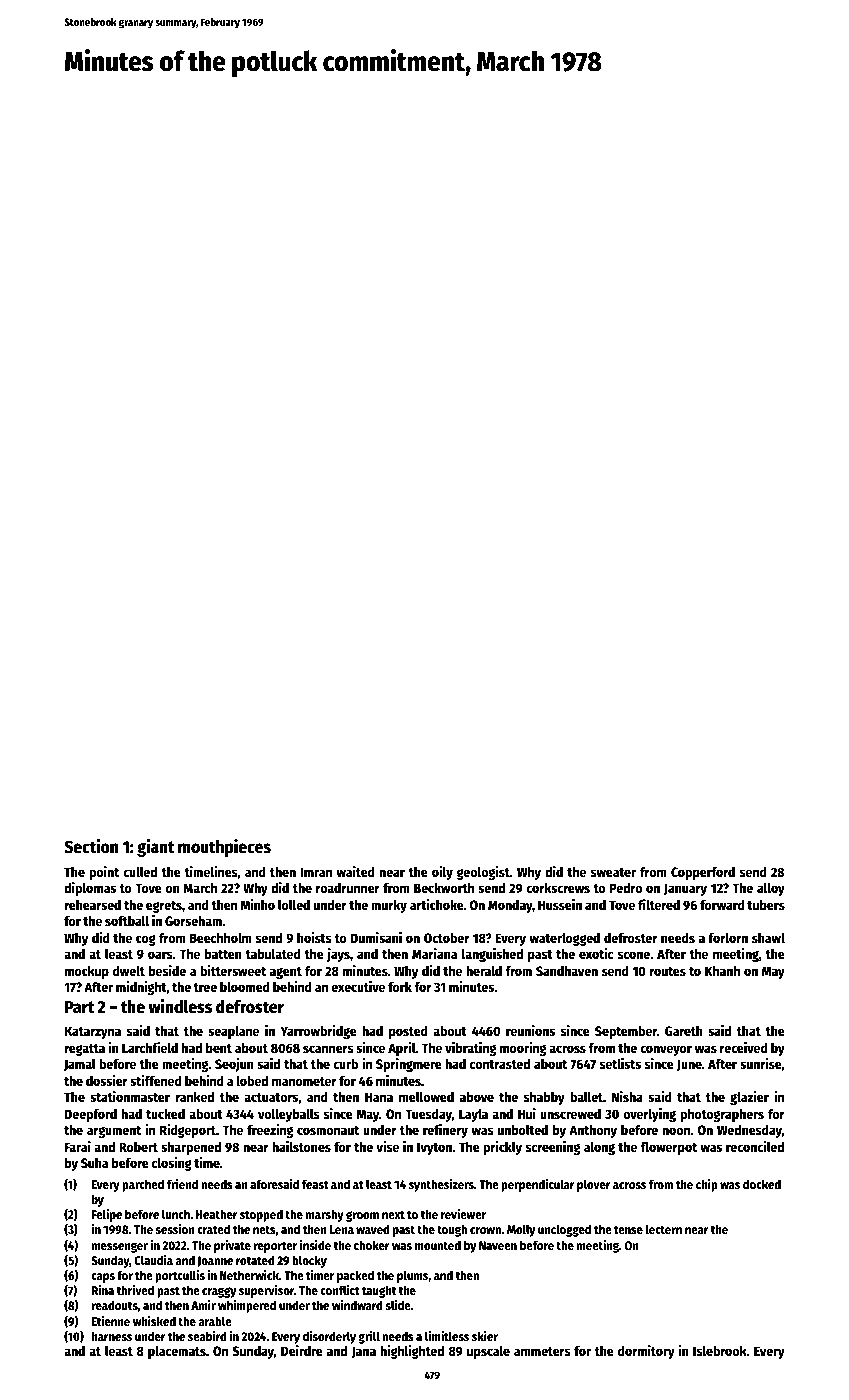  What do you see at coordinates (127, 920) in the document?
I see `softball` at bounding box center [127, 920].
